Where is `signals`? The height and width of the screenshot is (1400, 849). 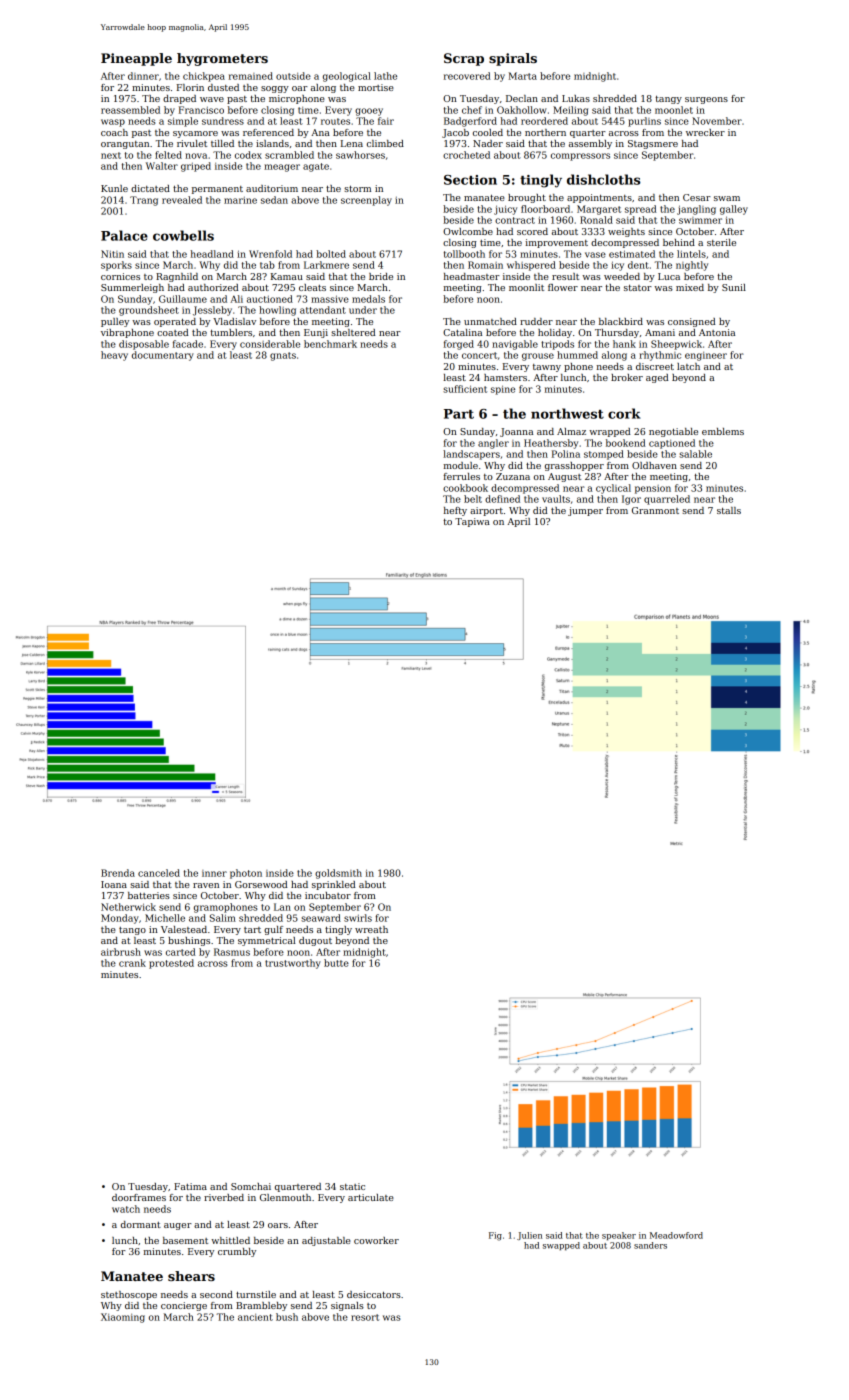 signals is located at coordinates (347, 1306).
